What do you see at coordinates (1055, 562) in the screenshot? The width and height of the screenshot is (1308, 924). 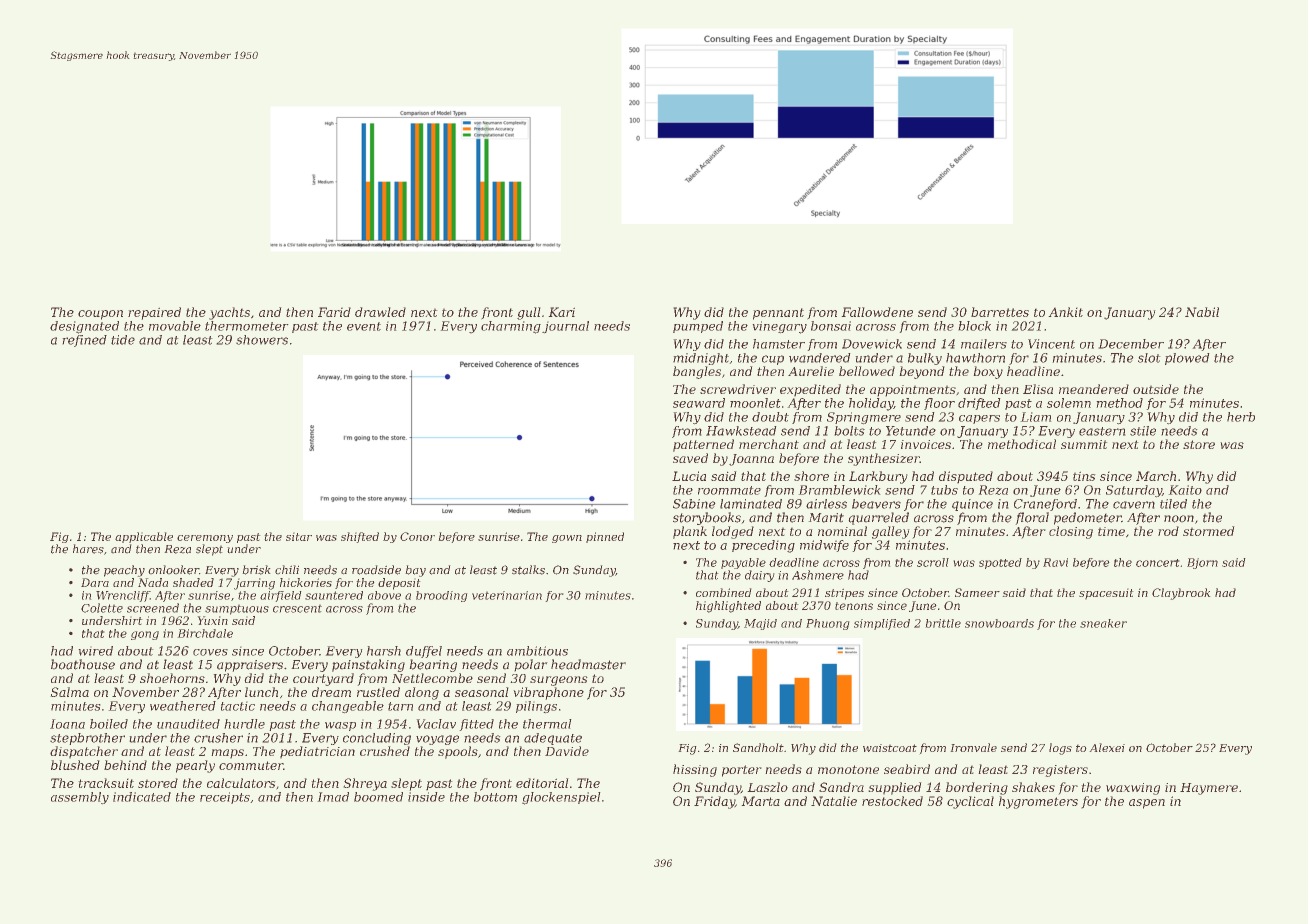 I see `Ravi` at bounding box center [1055, 562].
